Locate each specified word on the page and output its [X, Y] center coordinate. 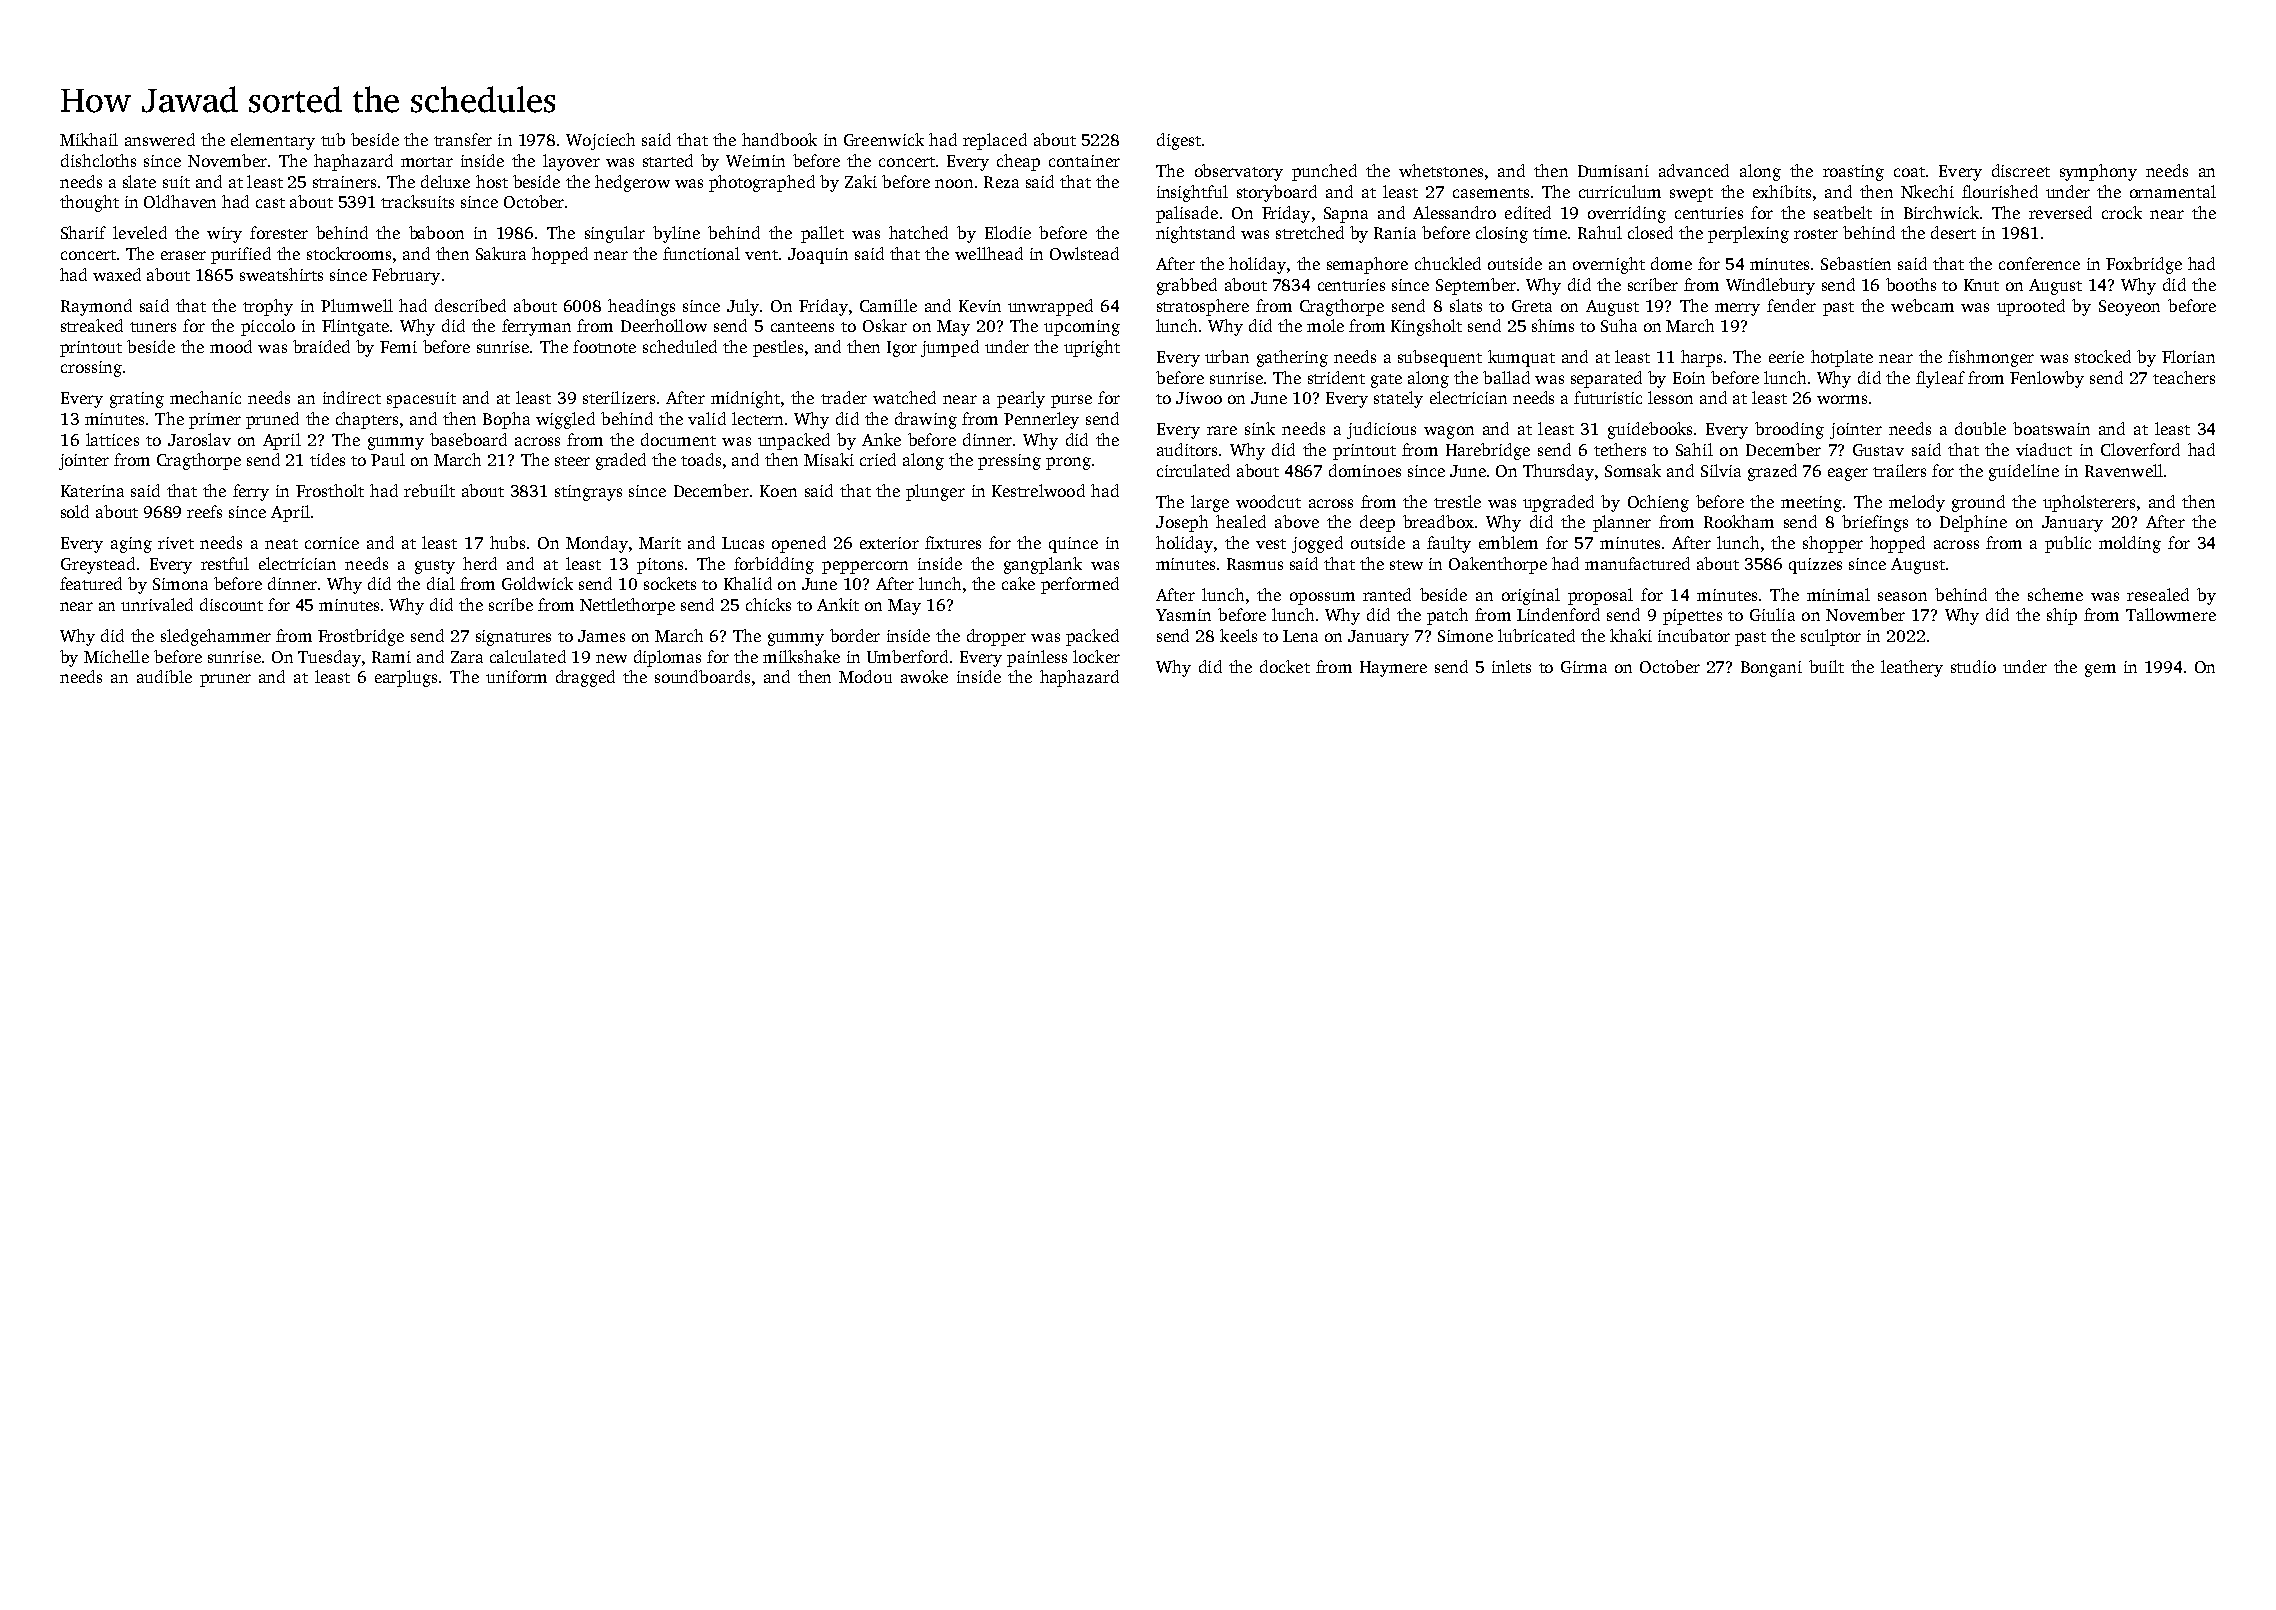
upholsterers [2089, 503]
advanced [1694, 170]
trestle [1457, 501]
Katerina [92, 491]
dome [1671, 263]
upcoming [1082, 328]
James [601, 636]
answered [160, 139]
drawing [926, 420]
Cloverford [2140, 449]
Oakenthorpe [1498, 565]
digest [1179, 141]
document [678, 439]
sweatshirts [281, 274]
